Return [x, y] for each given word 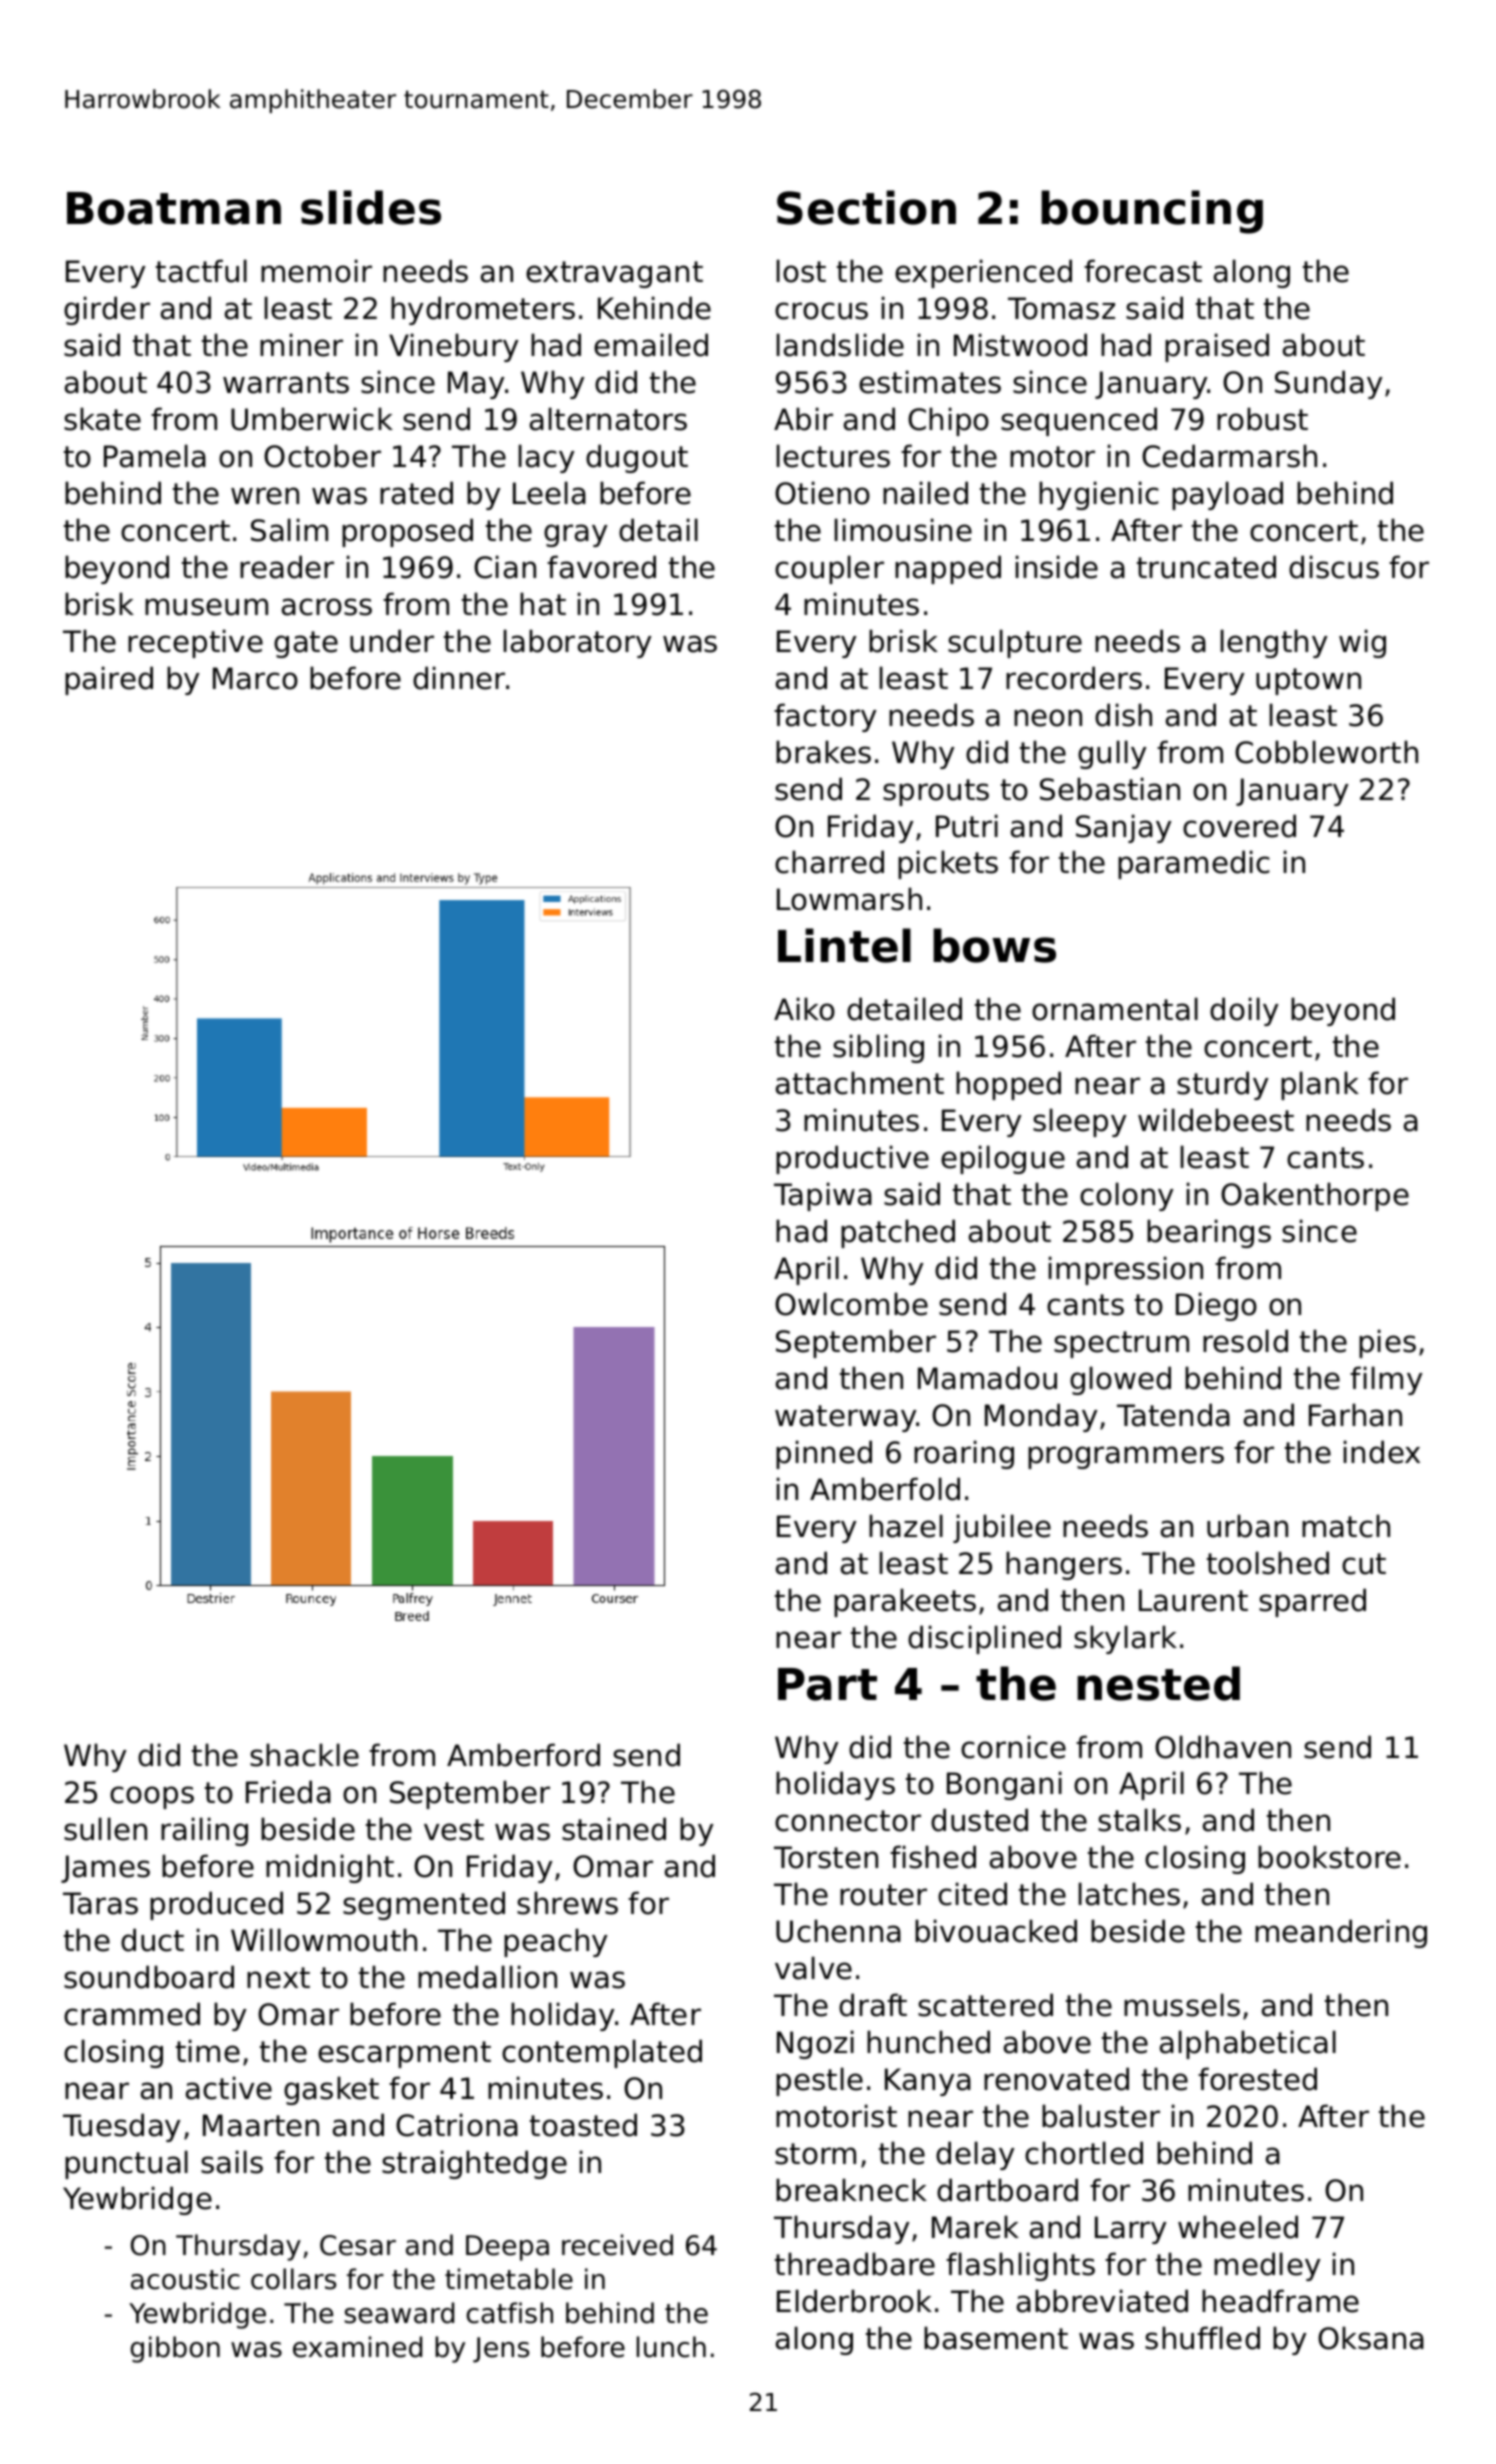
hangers [1064, 1565]
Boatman [174, 208]
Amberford [523, 1755]
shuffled [1202, 2338]
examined [357, 2347]
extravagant [614, 274]
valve [813, 1968]
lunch [671, 2347]
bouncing [1152, 212]
